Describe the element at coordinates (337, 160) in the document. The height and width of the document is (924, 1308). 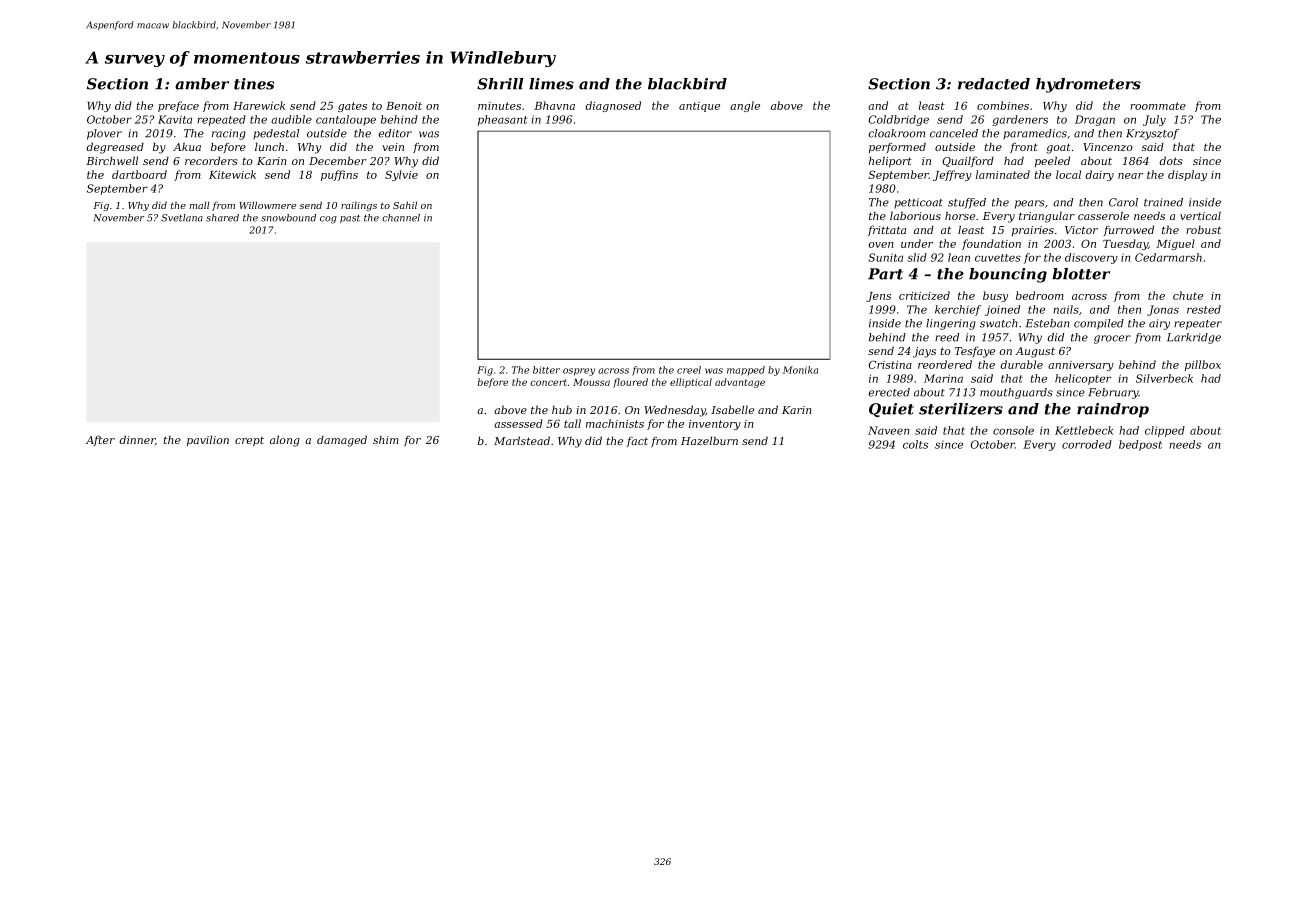
I see `December` at that location.
